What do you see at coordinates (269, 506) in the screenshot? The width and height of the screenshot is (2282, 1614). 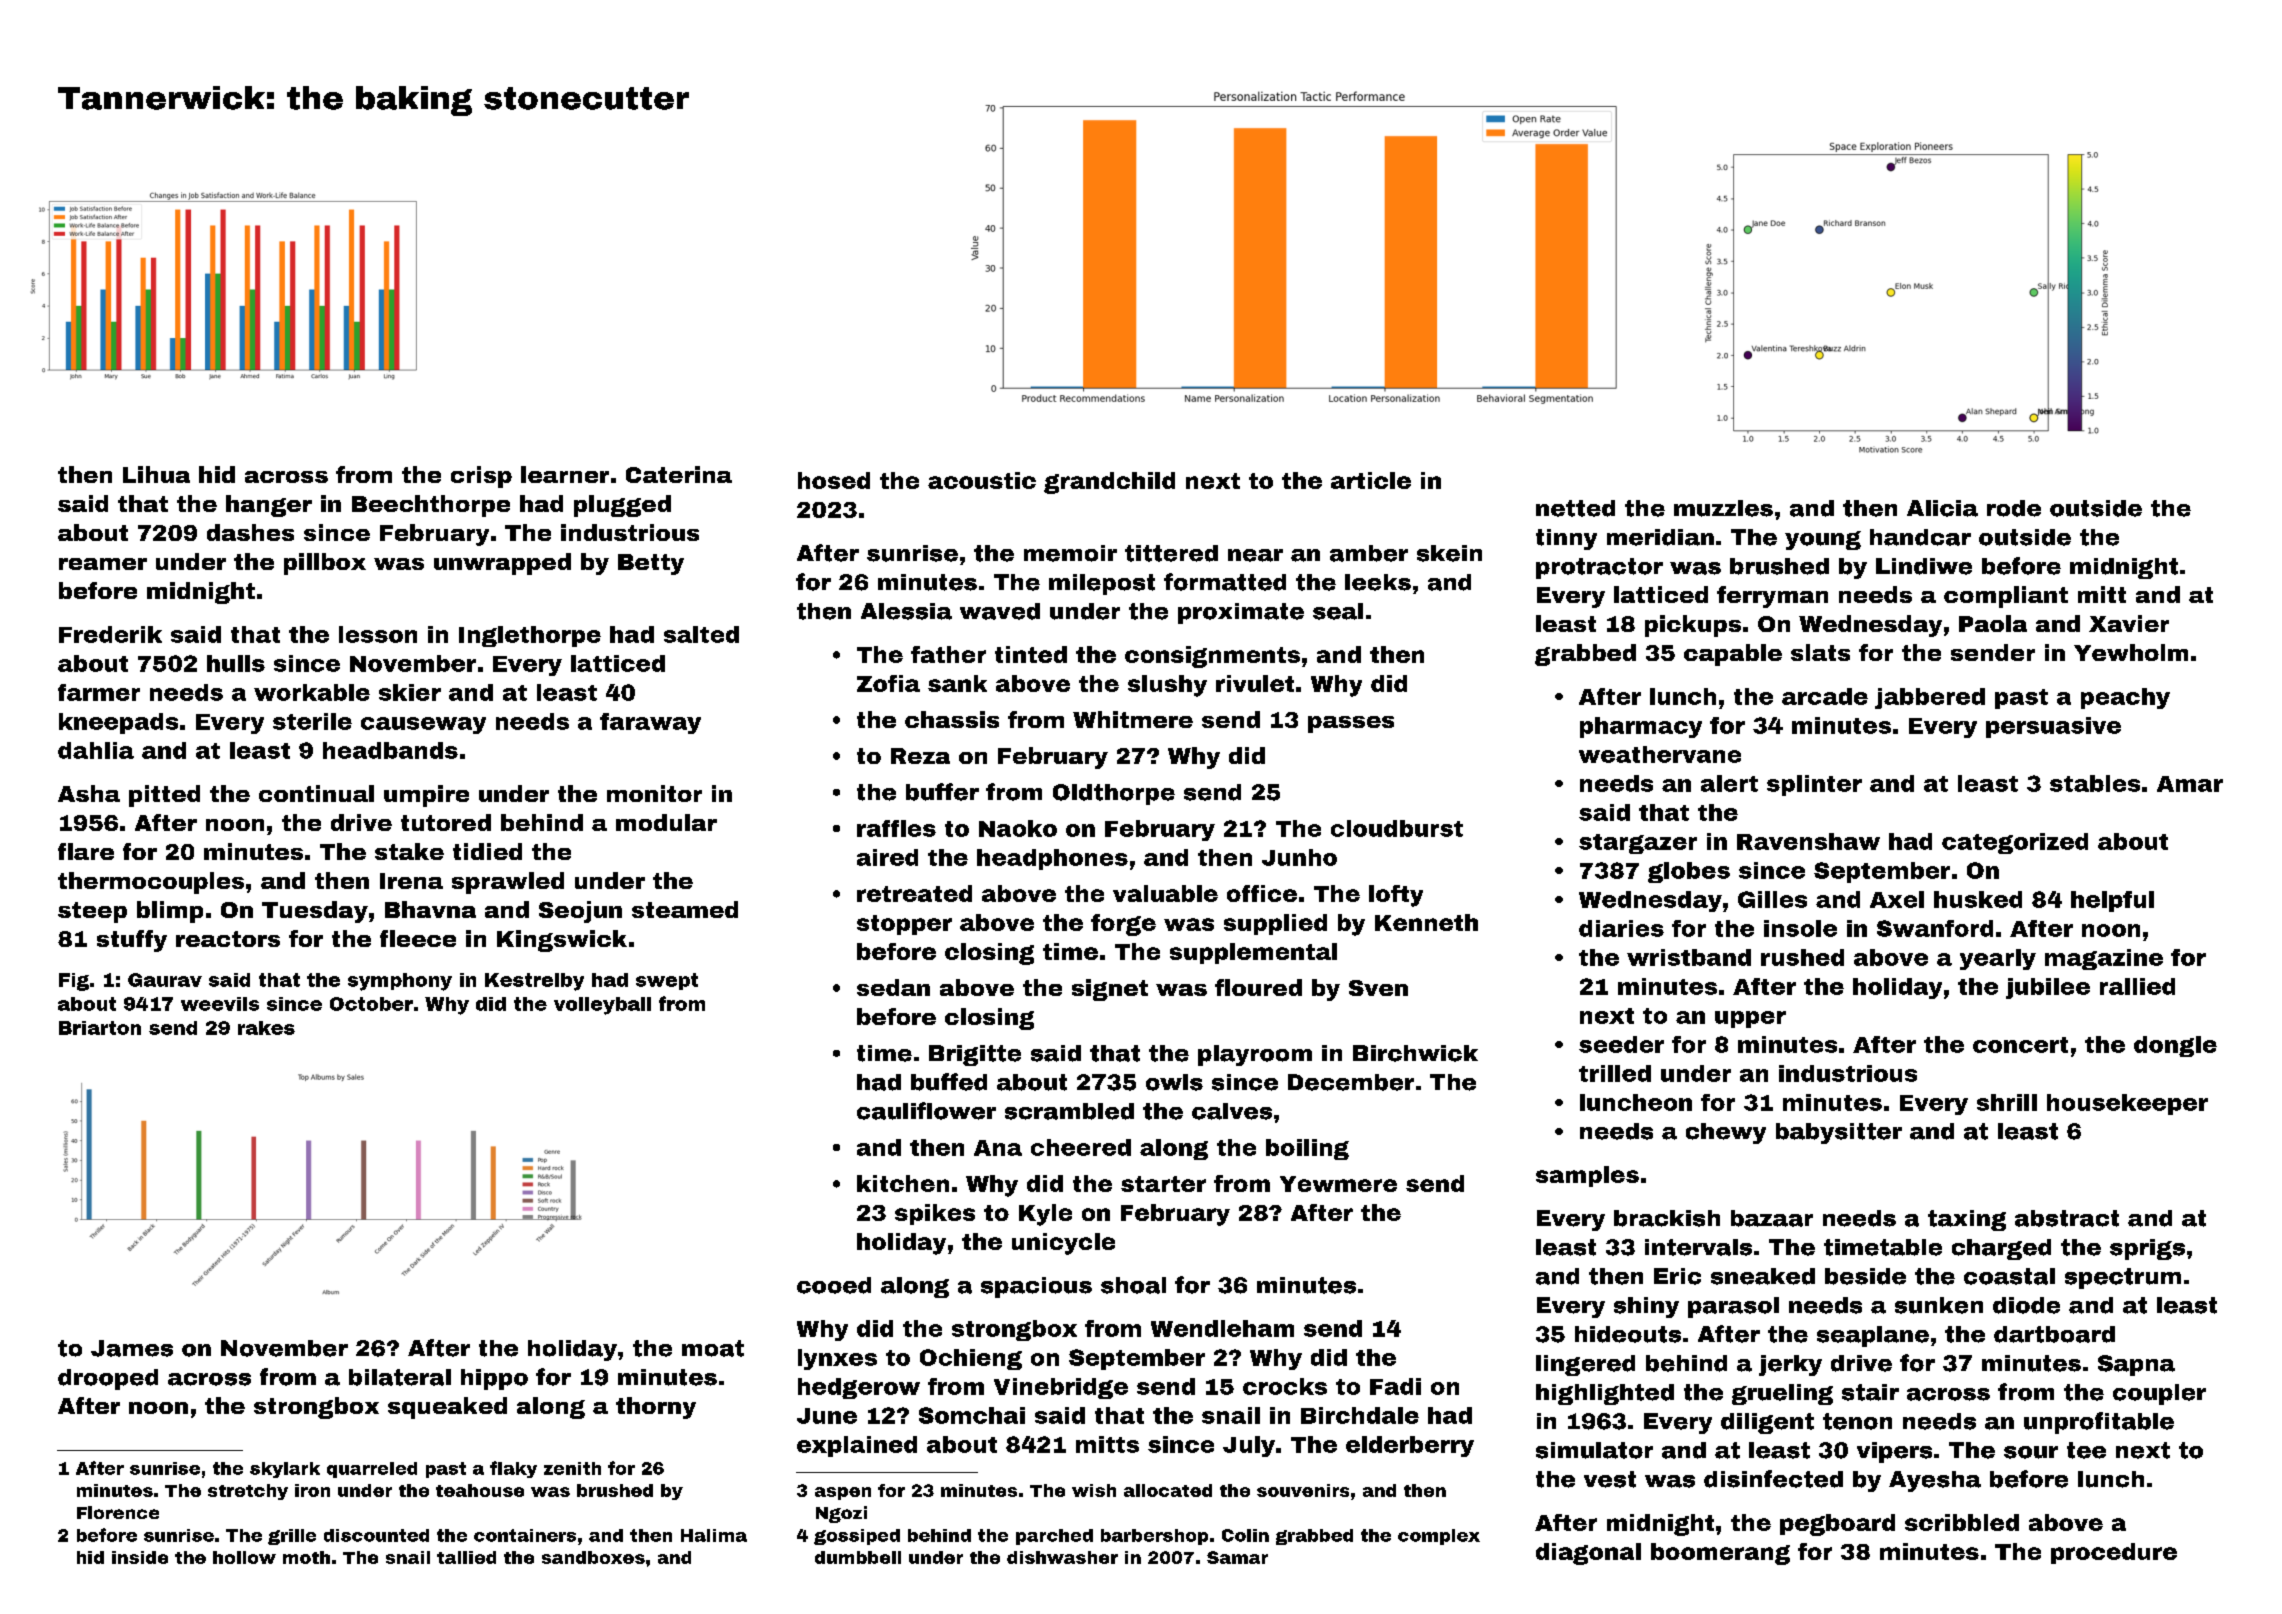 I see `hanger` at bounding box center [269, 506].
